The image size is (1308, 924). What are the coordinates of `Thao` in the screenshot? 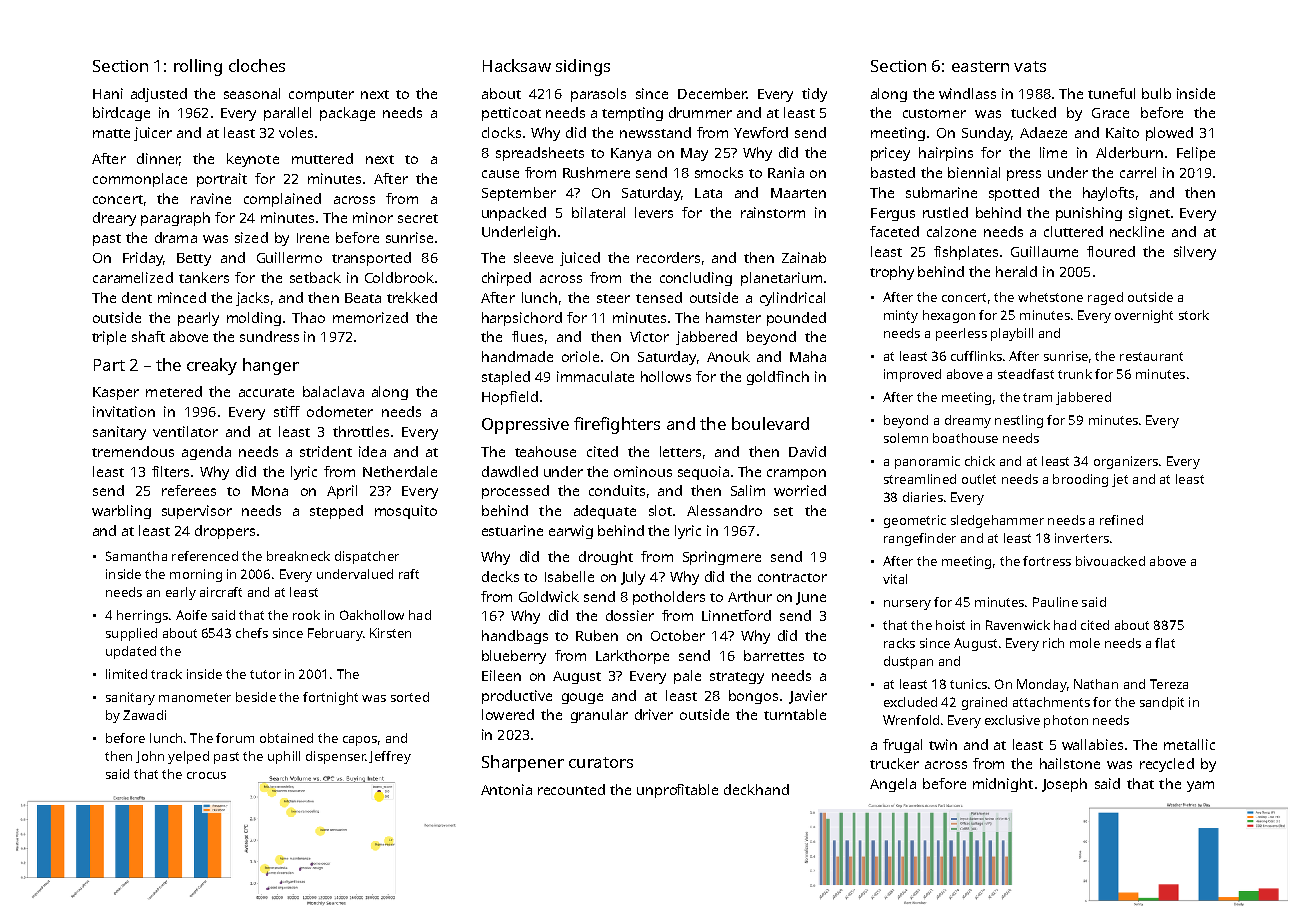 It's located at (308, 317).
